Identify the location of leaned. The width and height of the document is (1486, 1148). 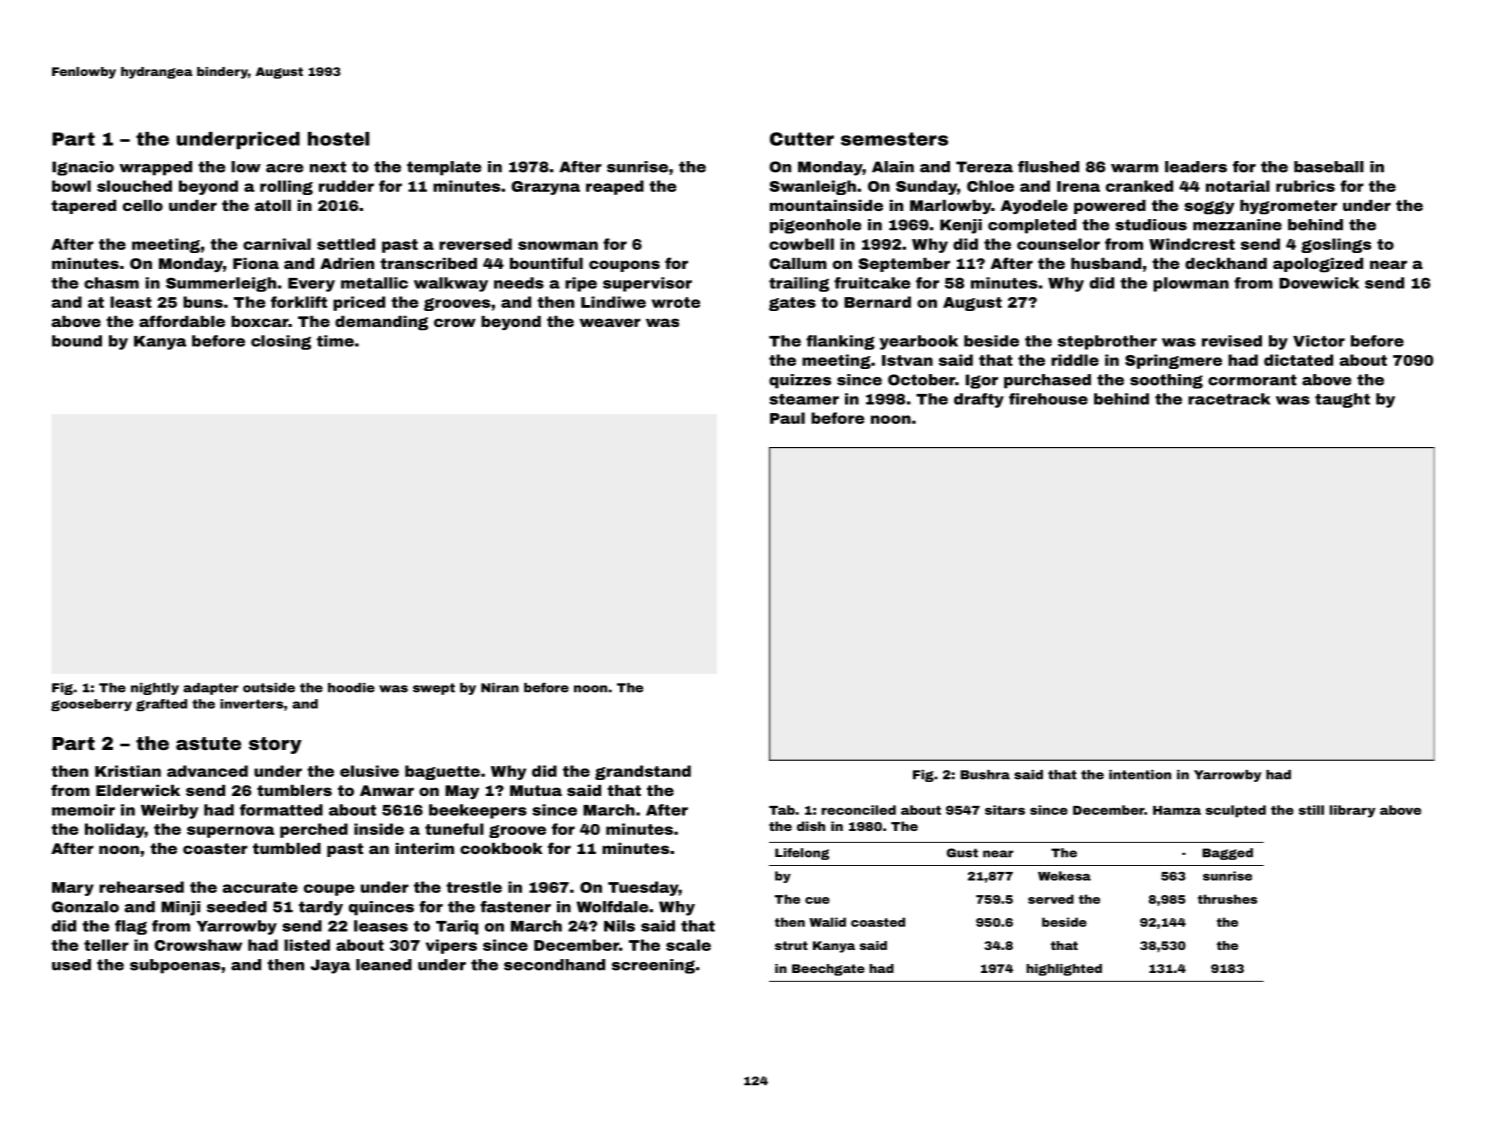
(384, 965).
